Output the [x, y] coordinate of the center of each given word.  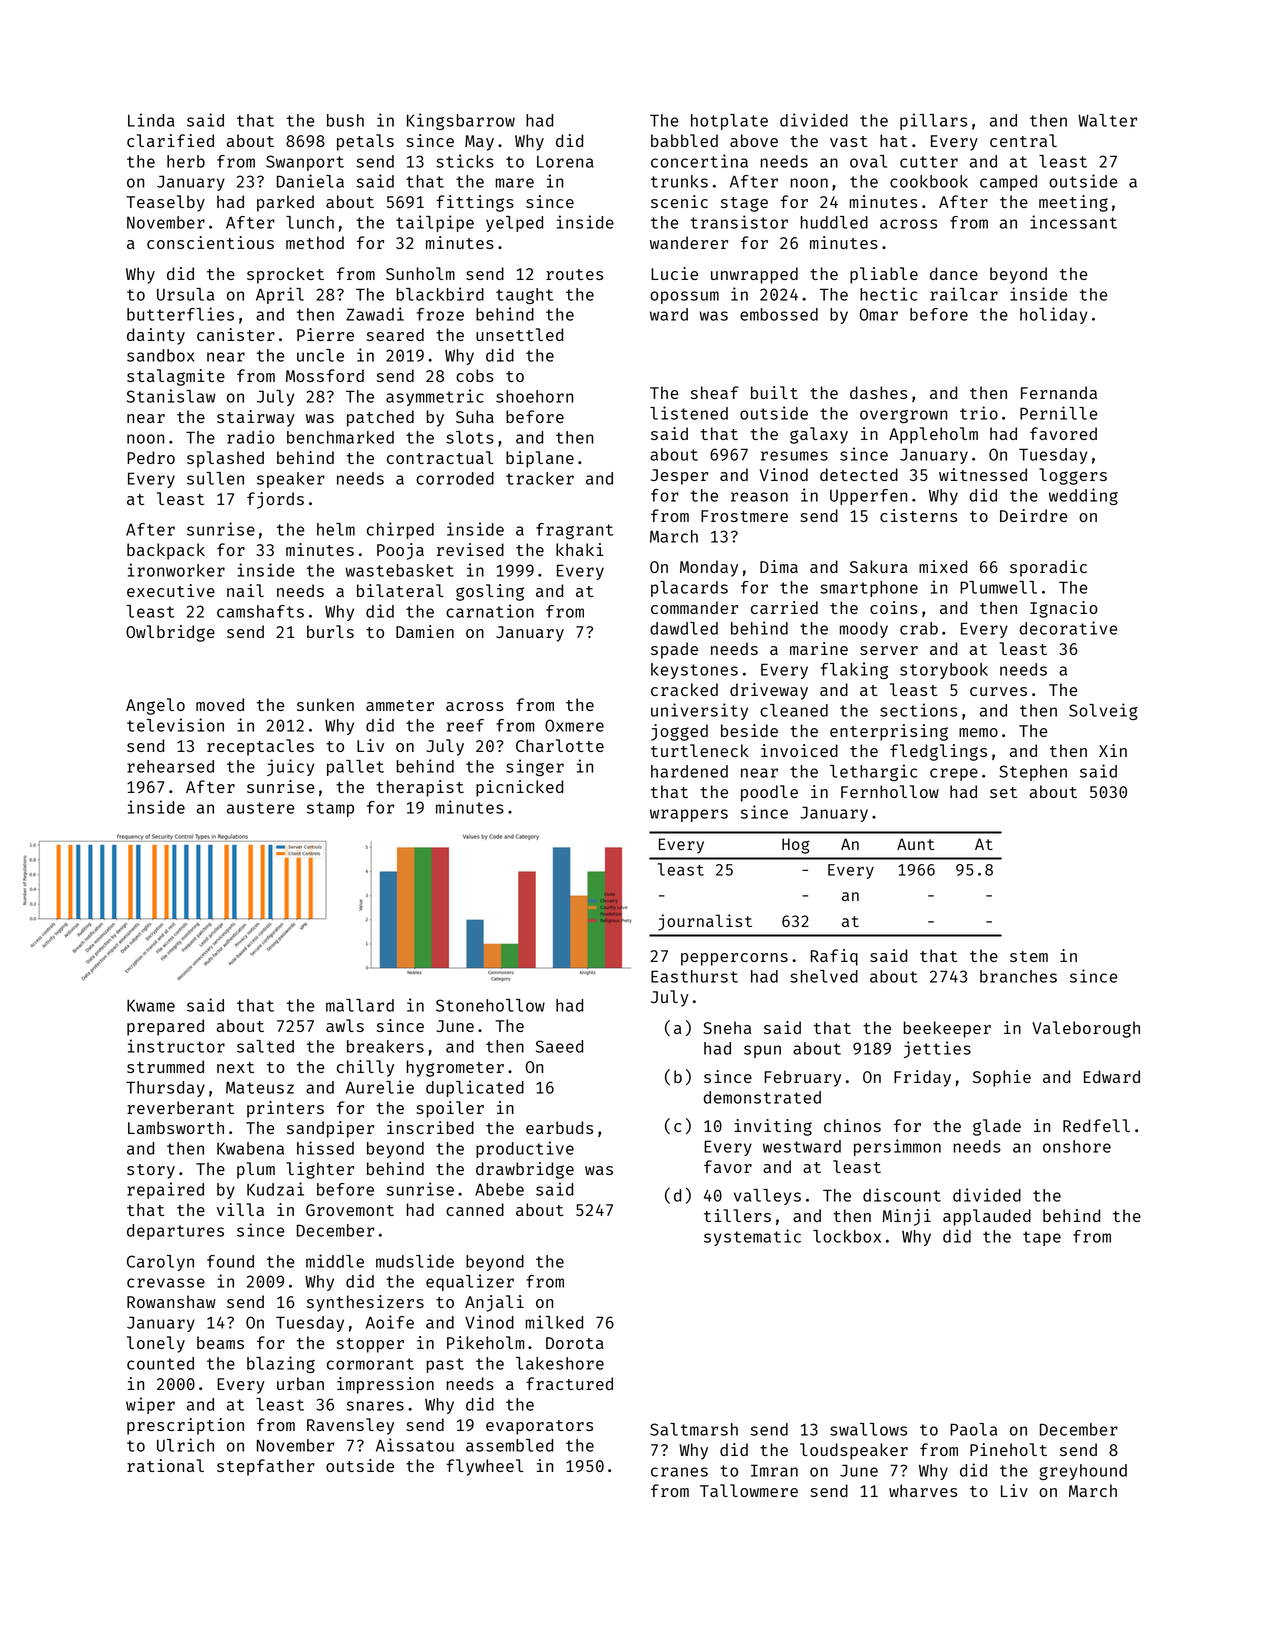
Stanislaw [171, 396]
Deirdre [1033, 515]
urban [300, 1383]
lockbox [847, 1236]
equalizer [470, 1282]
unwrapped [754, 275]
